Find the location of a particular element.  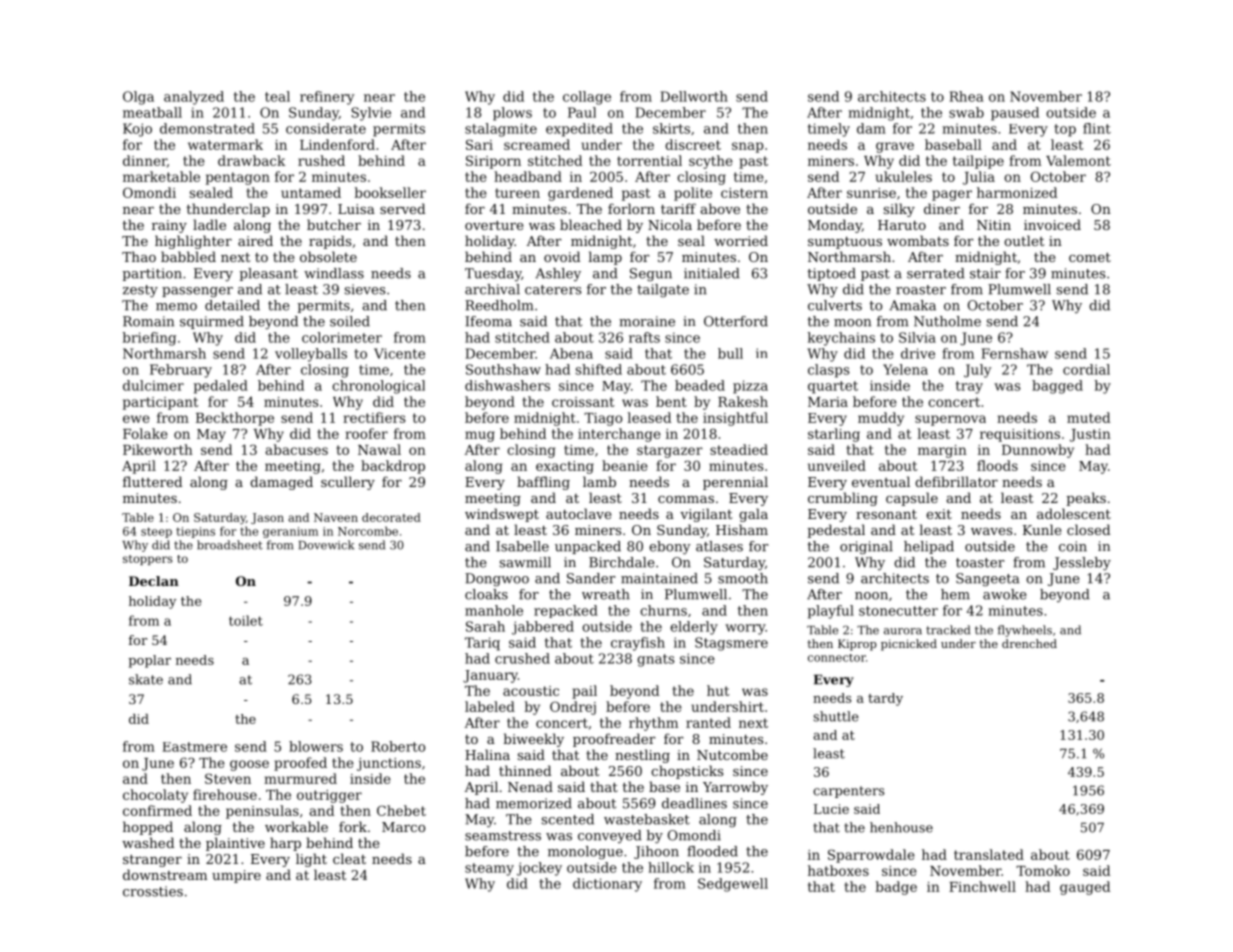

flooded is located at coordinates (712, 851).
